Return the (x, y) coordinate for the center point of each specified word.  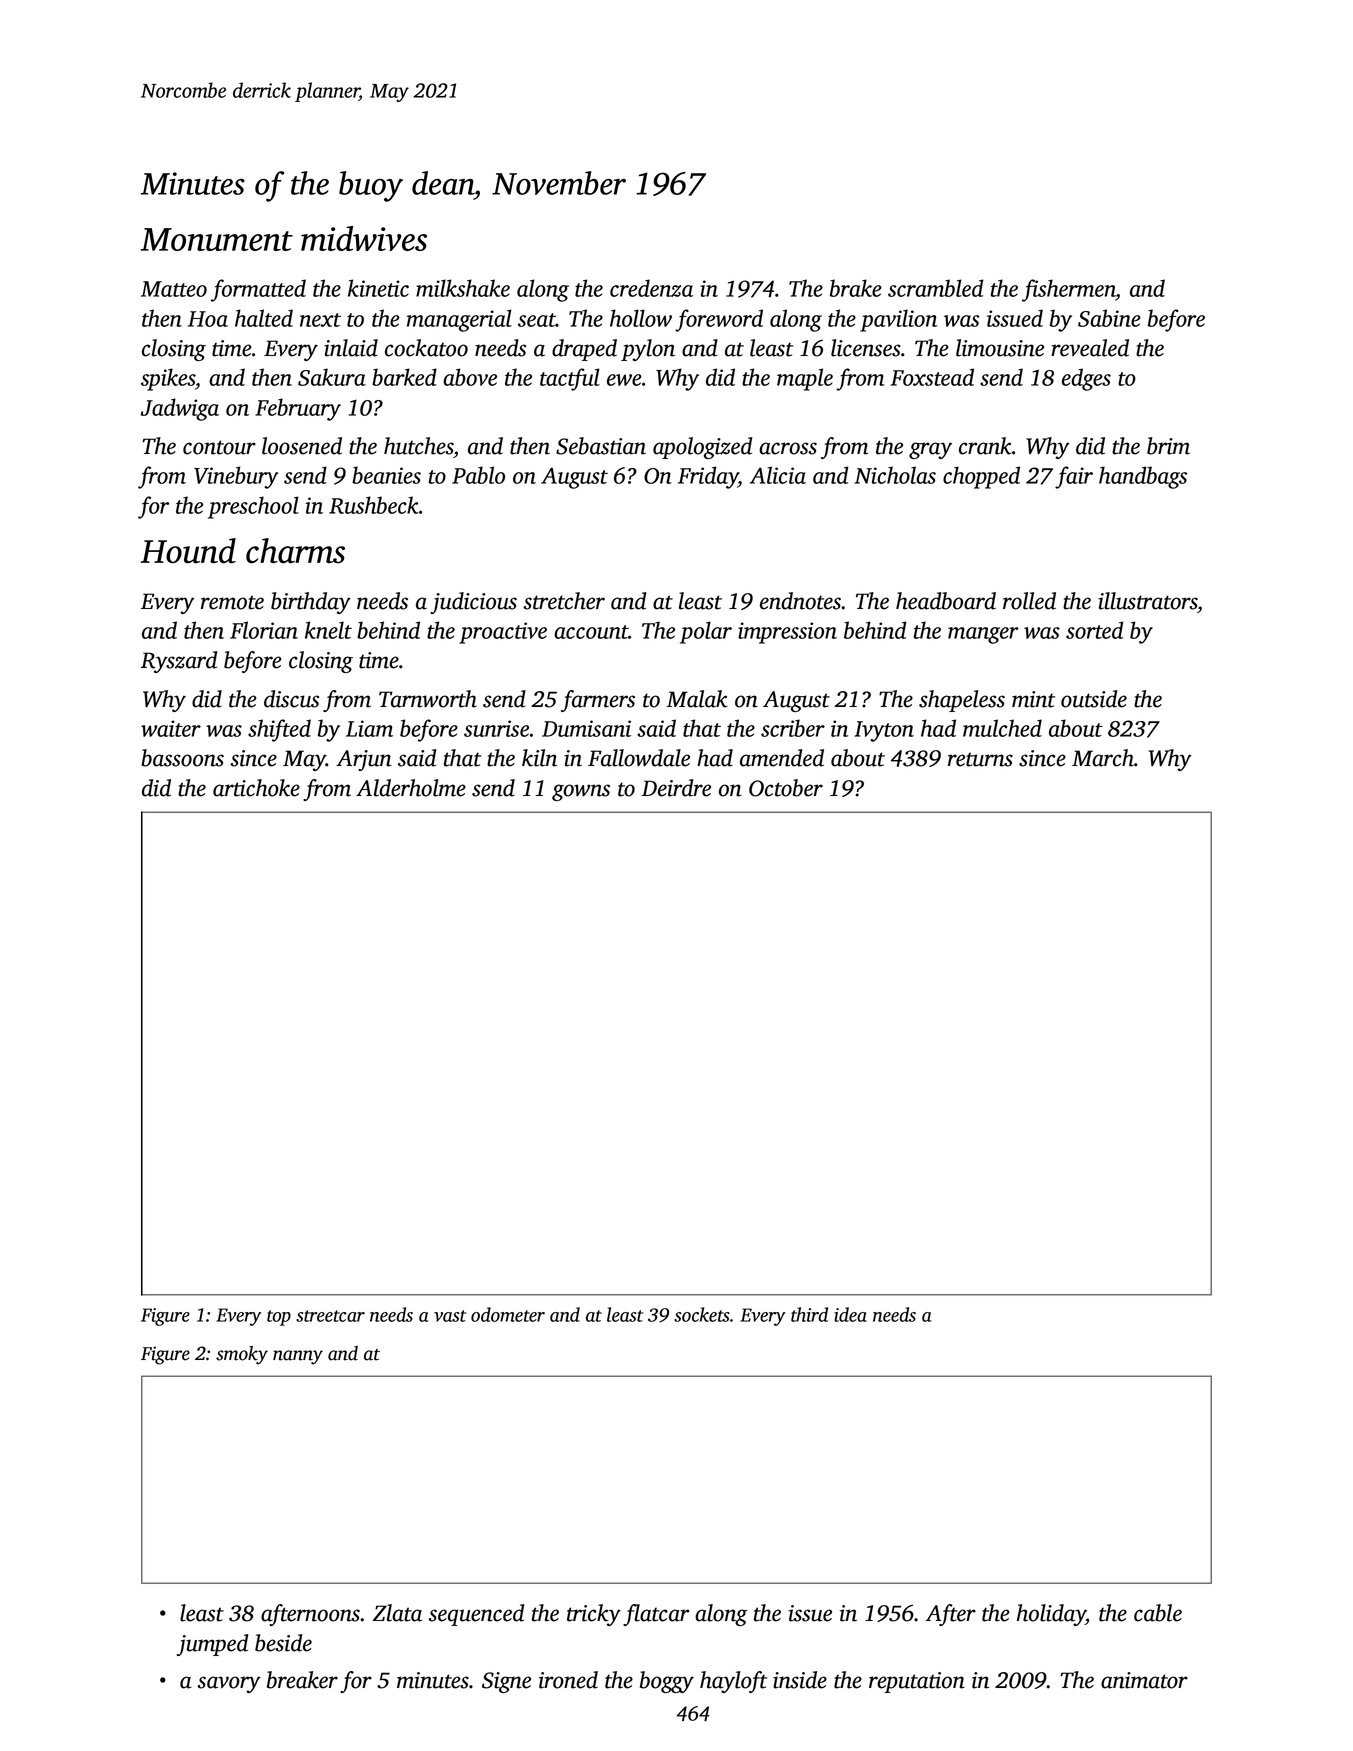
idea (850, 1314)
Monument (217, 239)
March (1103, 758)
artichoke (256, 788)
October (786, 788)
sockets (702, 1314)
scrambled (935, 288)
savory (229, 1684)
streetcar (330, 1316)
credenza (651, 288)
